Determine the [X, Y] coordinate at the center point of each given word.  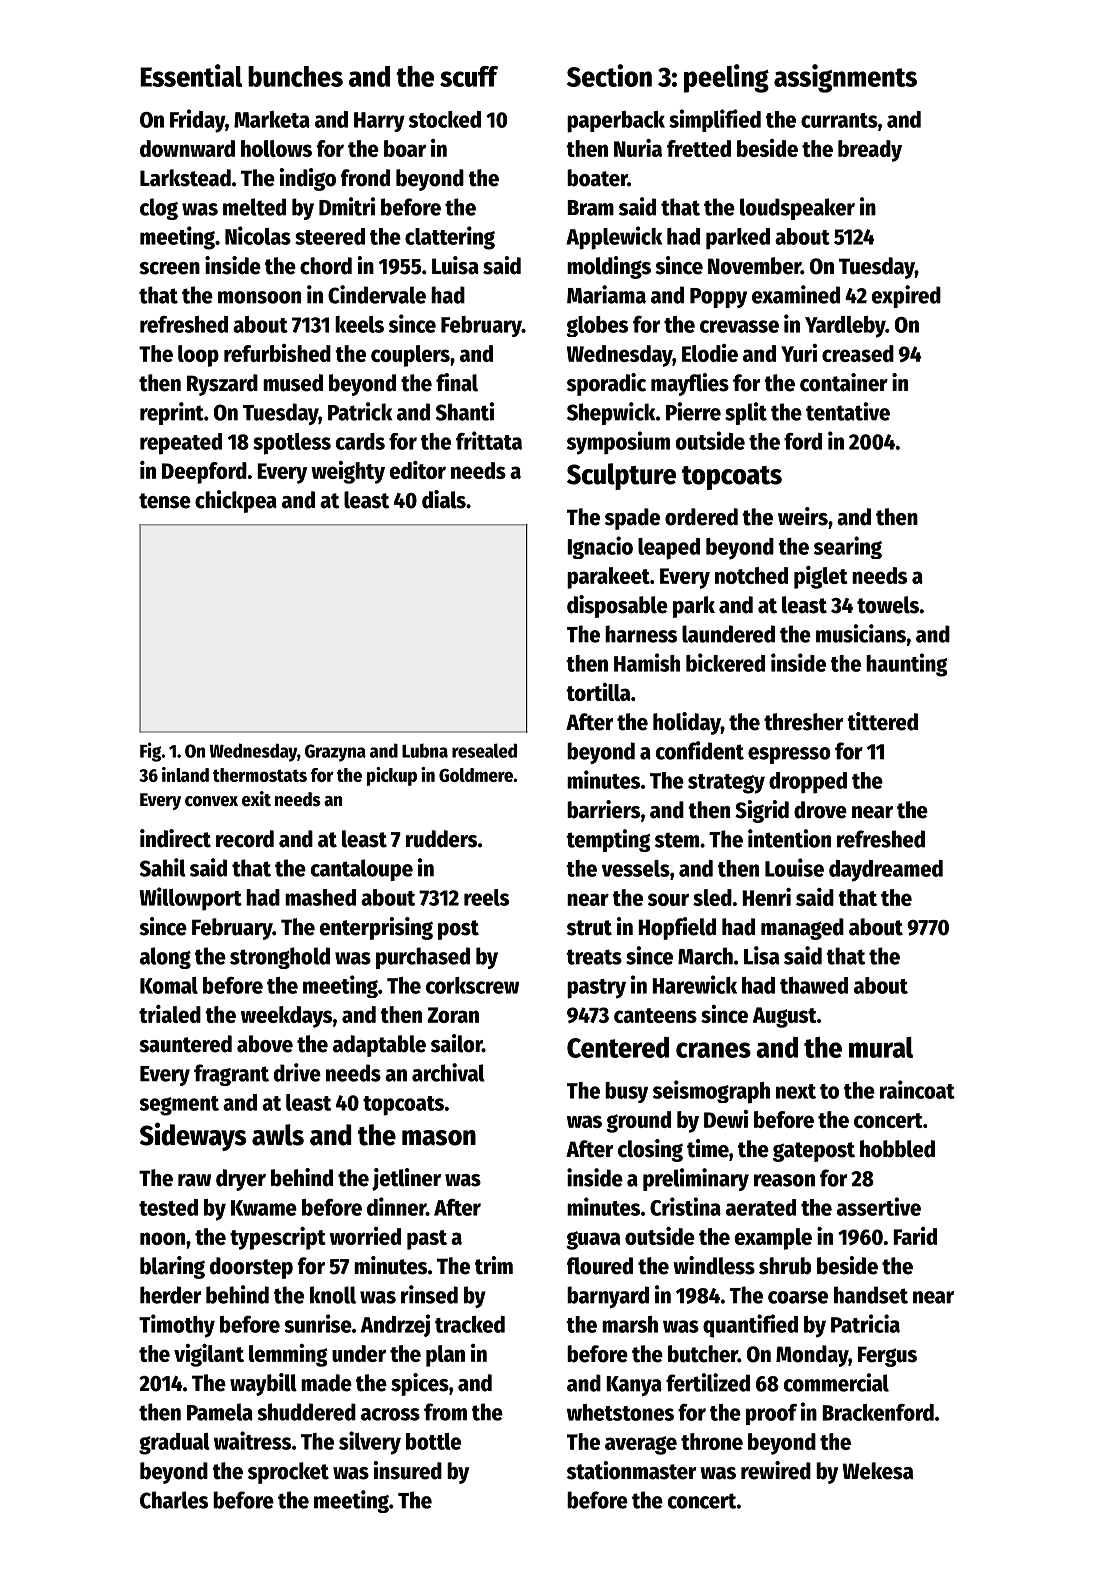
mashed [320, 897]
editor [418, 470]
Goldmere [476, 775]
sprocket [288, 1473]
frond [365, 178]
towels [888, 605]
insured [408, 1470]
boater [597, 178]
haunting [907, 665]
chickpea [236, 501]
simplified [715, 120]
